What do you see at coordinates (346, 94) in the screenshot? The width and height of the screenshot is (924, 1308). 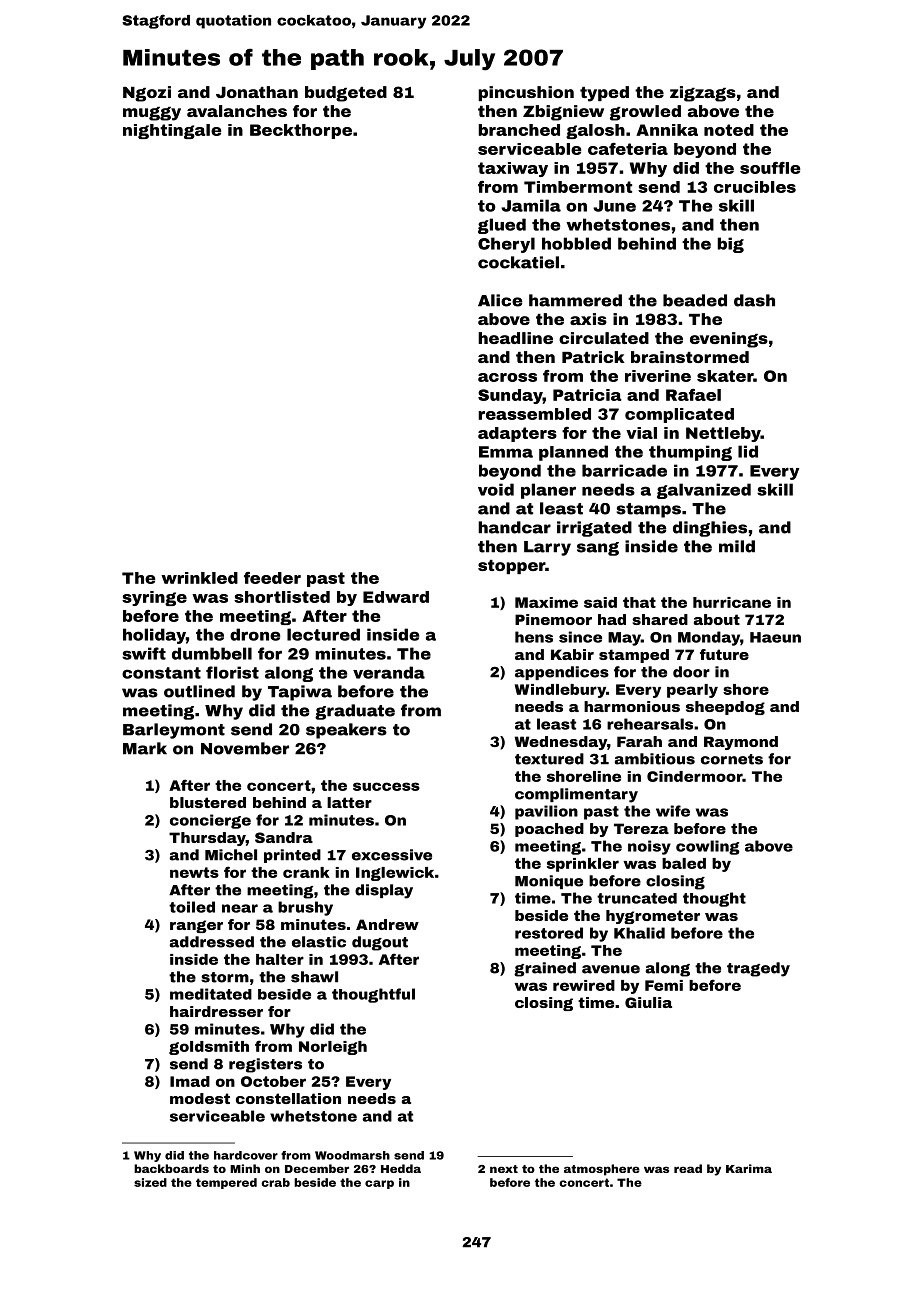 I see `budgeted` at bounding box center [346, 94].
